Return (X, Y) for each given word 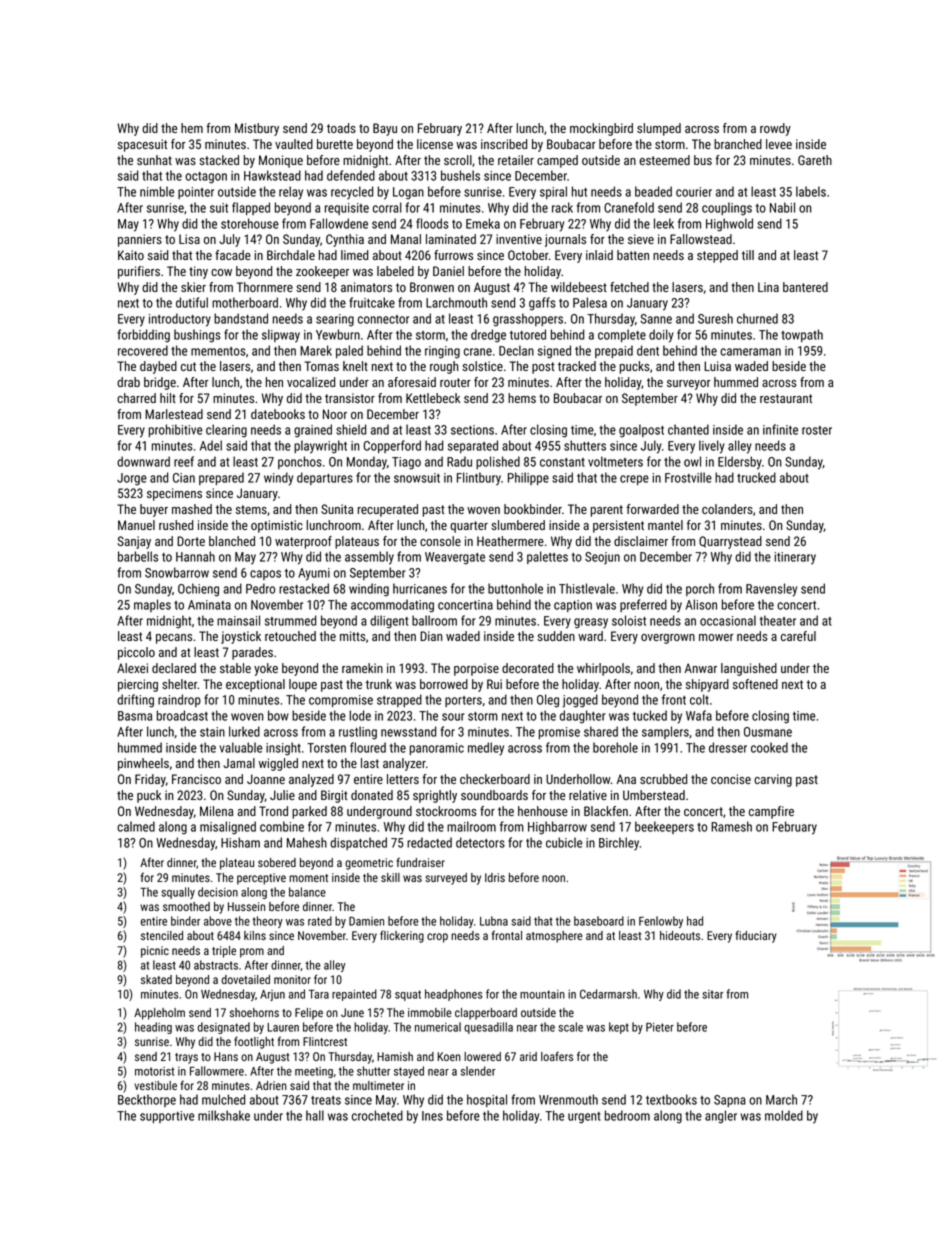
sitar (713, 994)
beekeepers (664, 827)
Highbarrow (557, 828)
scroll (458, 160)
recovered (143, 350)
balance (307, 892)
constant (562, 462)
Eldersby (740, 463)
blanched (232, 541)
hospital (487, 1100)
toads (341, 128)
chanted (688, 429)
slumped (659, 129)
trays (186, 1058)
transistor (350, 398)
